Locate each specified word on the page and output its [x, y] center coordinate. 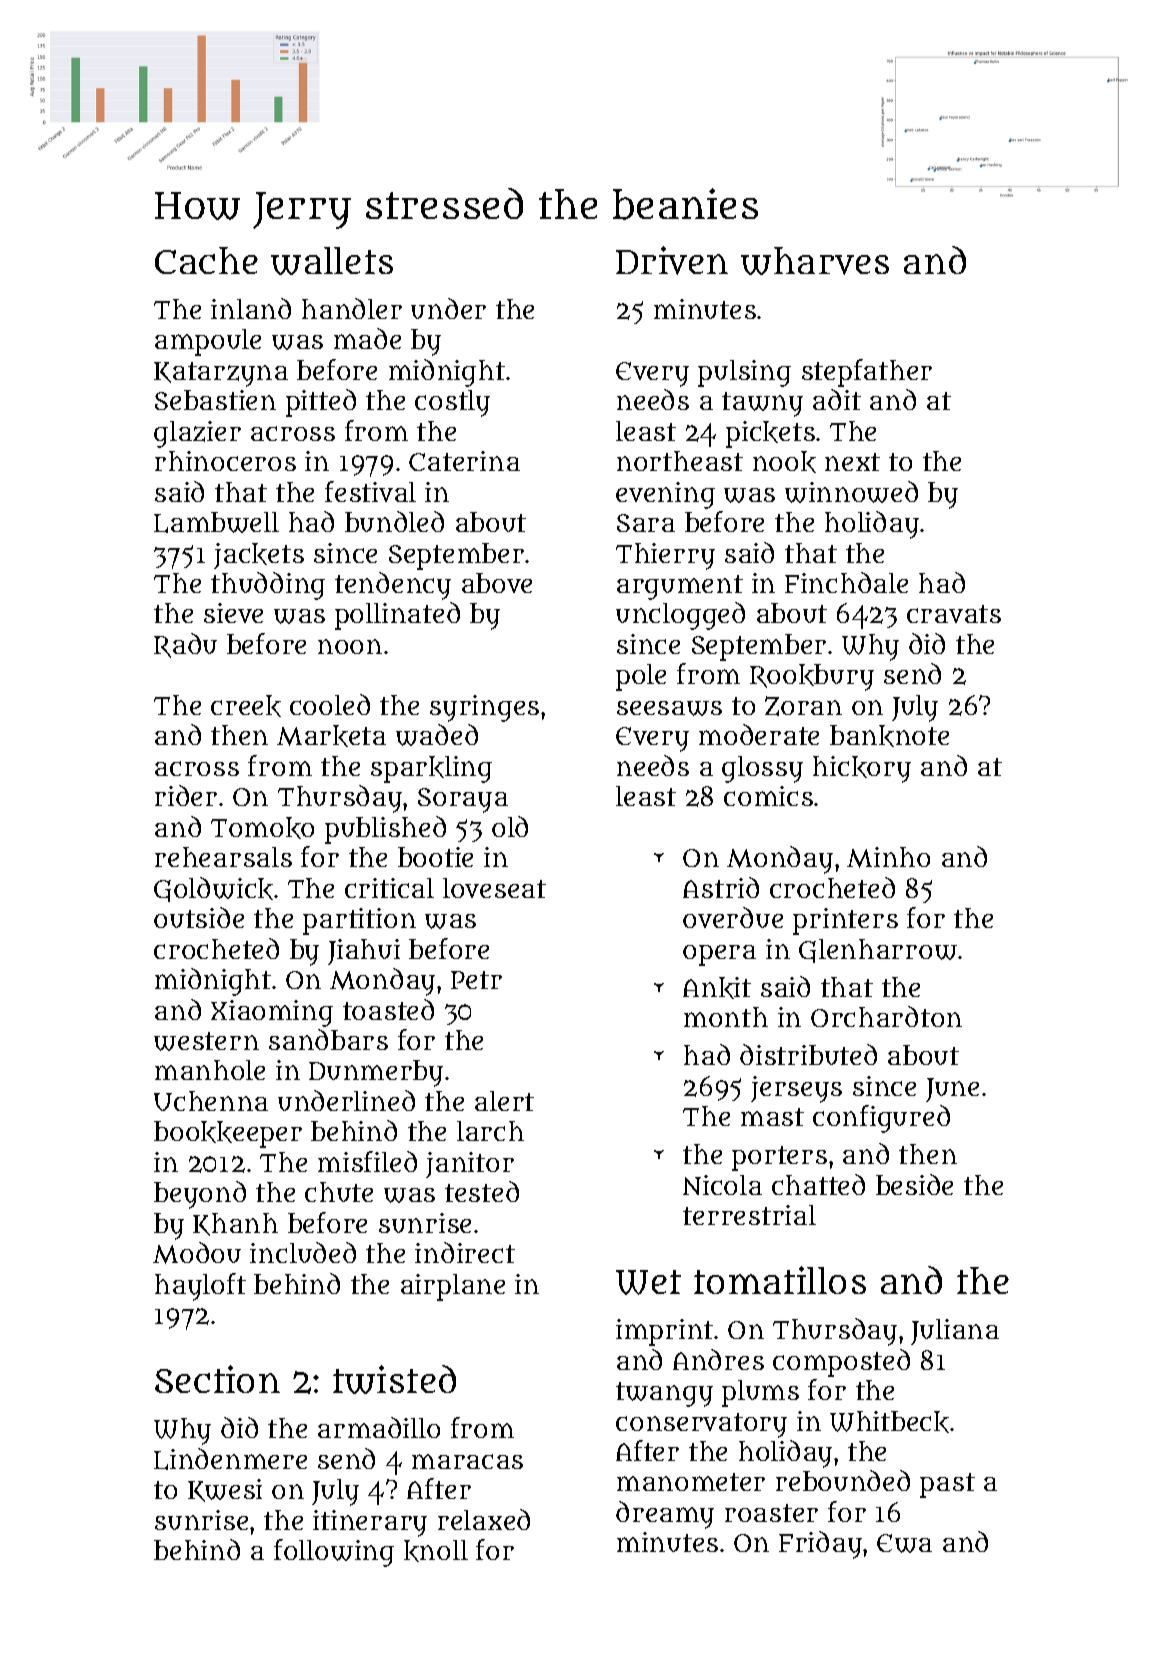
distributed [808, 1054]
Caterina [464, 461]
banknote [889, 736]
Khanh [235, 1224]
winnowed [851, 492]
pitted [321, 403]
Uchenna [211, 1101]
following [334, 1553]
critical [389, 888]
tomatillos [780, 1280]
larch [490, 1131]
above [497, 583]
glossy [762, 769]
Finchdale [846, 582]
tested [482, 1191]
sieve [233, 613]
